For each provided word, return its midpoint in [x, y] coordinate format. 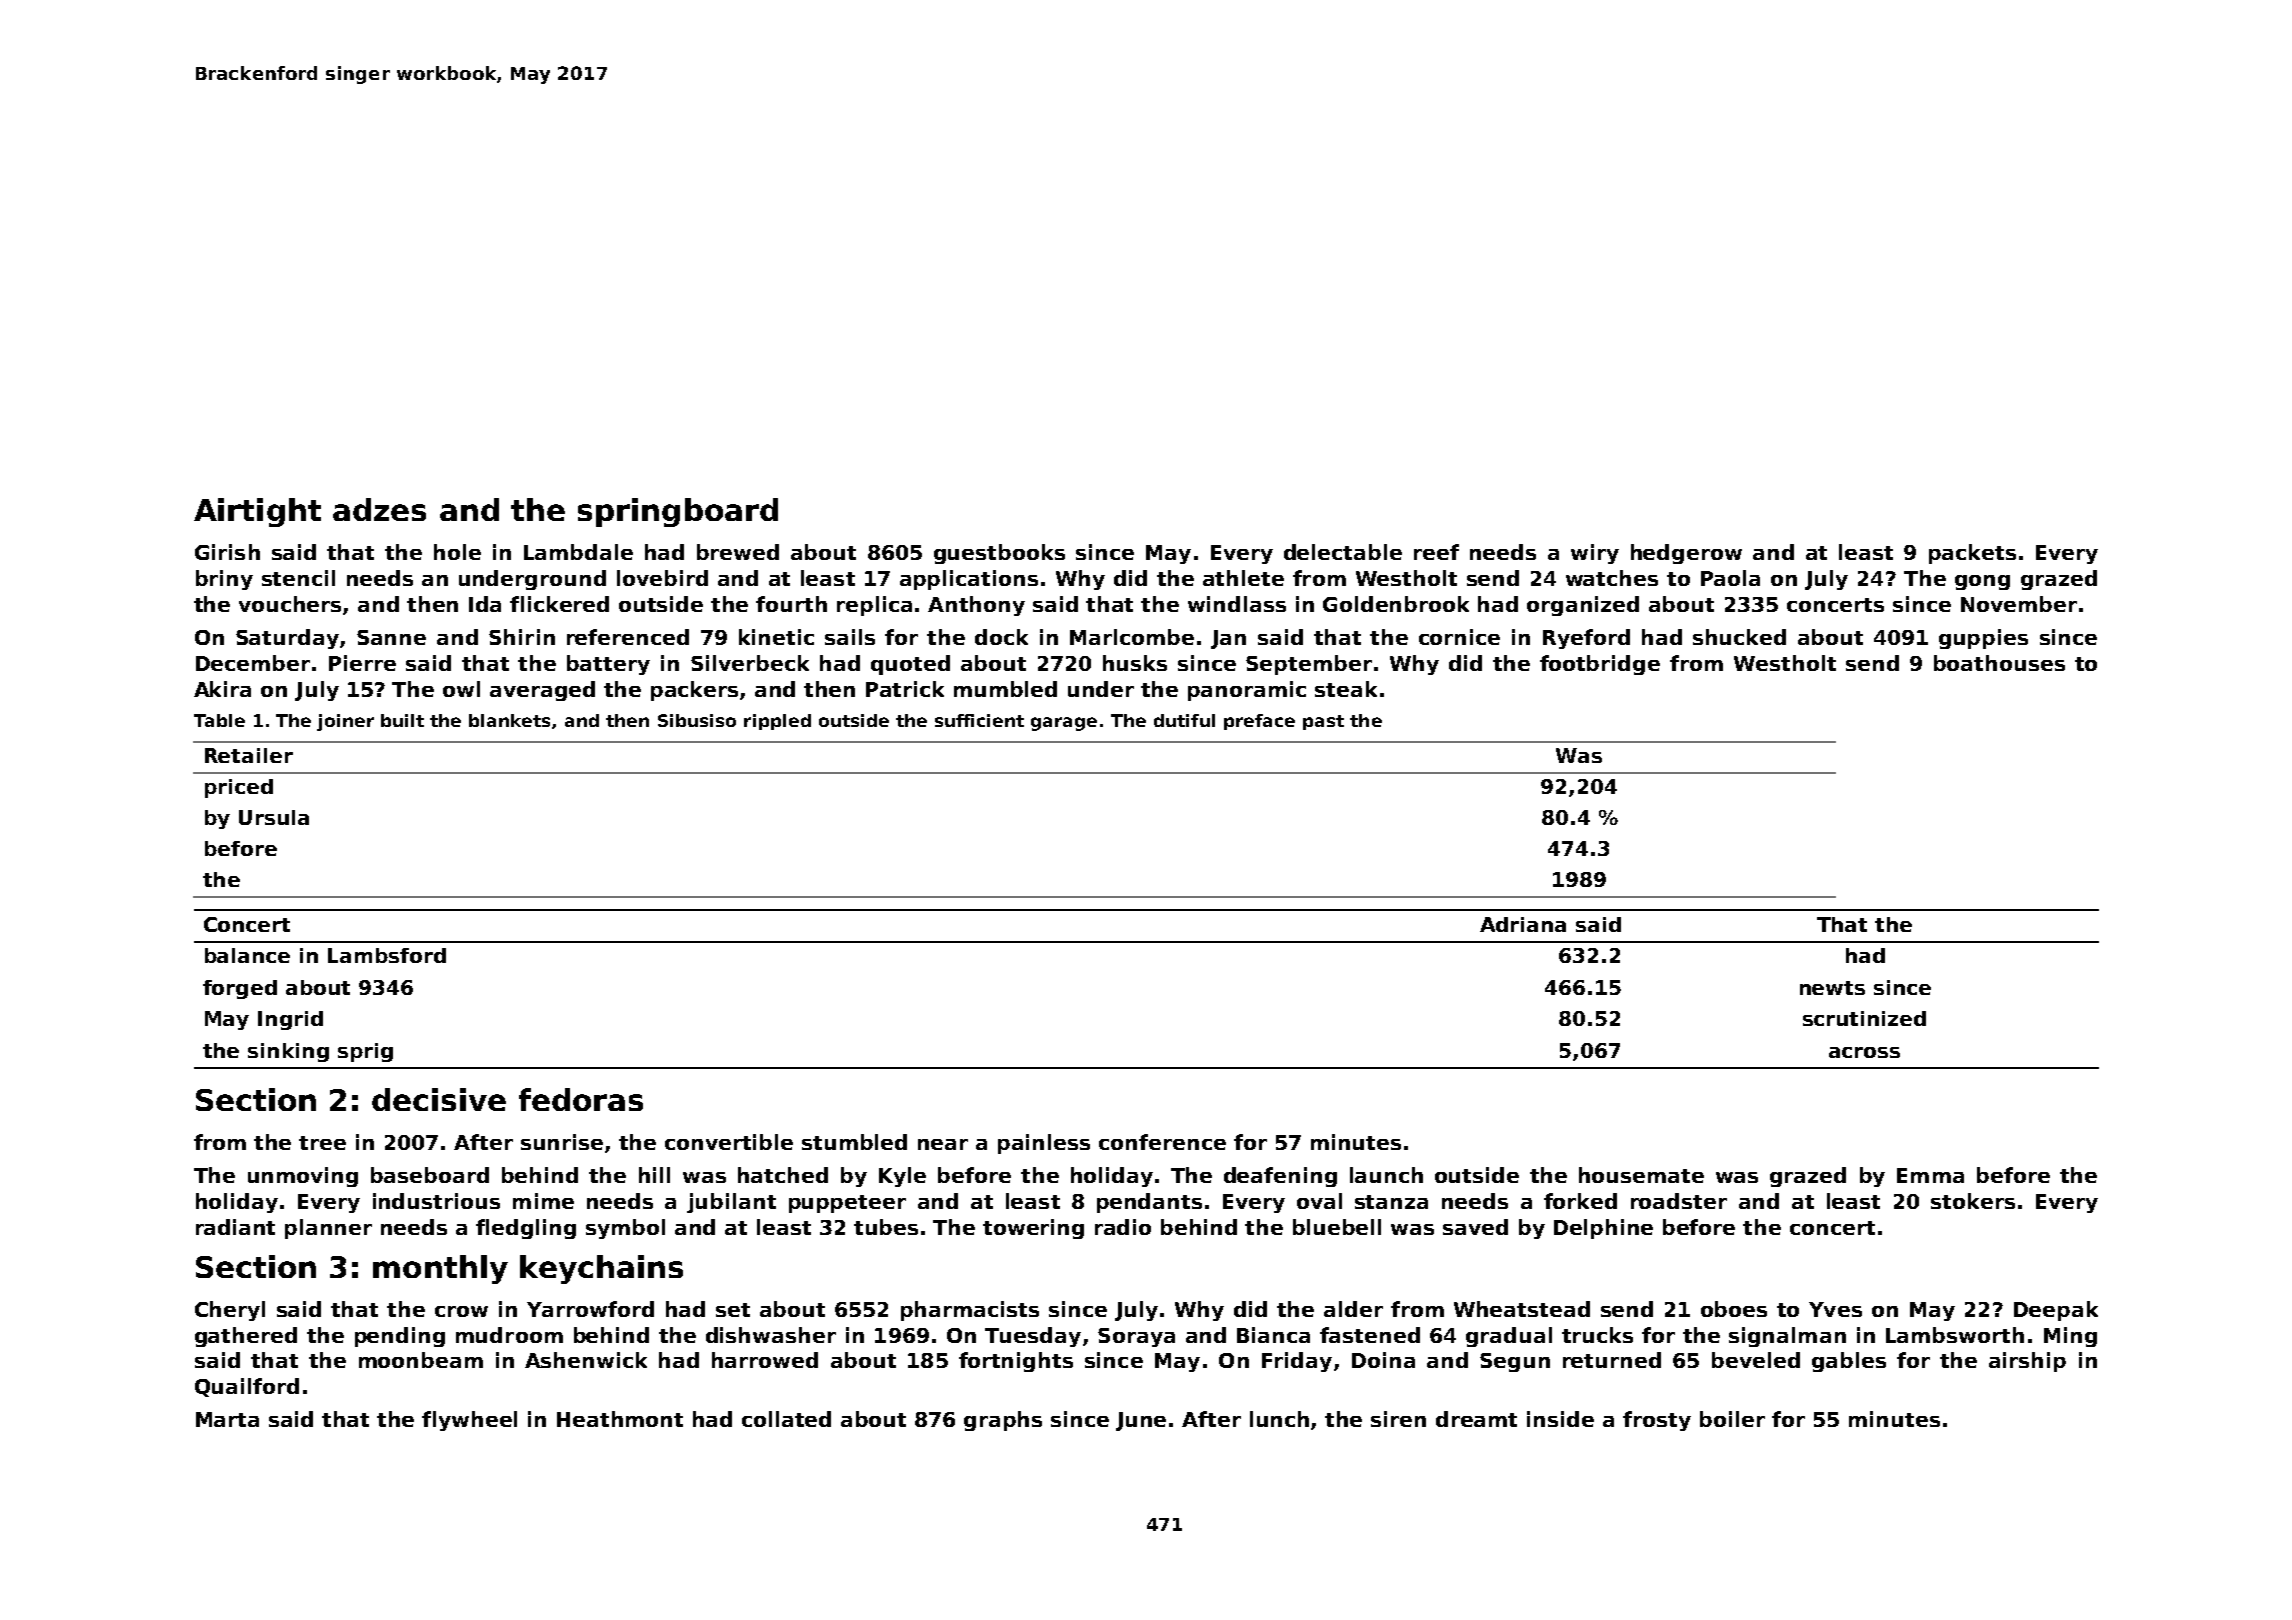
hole [457, 552]
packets [1972, 554]
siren [1398, 1419]
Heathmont [620, 1419]
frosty [1657, 1421]
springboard [678, 512]
